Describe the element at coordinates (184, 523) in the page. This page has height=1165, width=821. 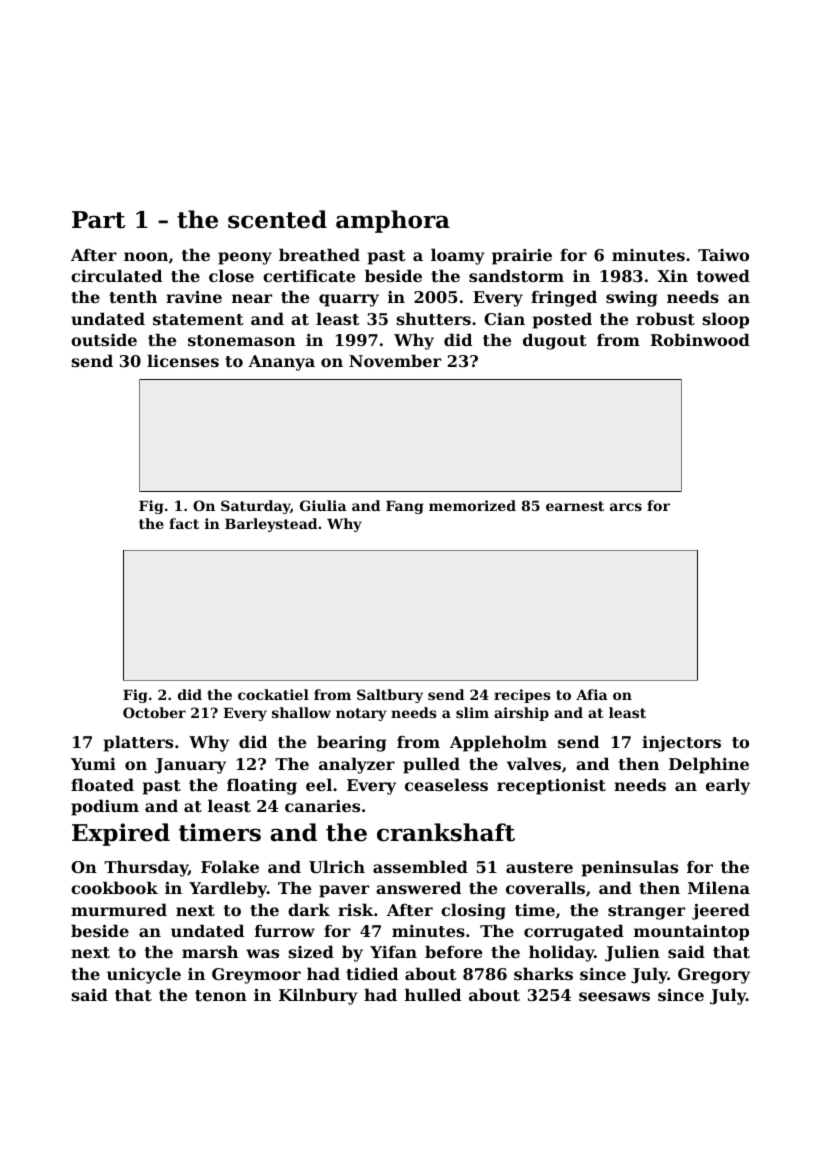
I see `fact` at that location.
